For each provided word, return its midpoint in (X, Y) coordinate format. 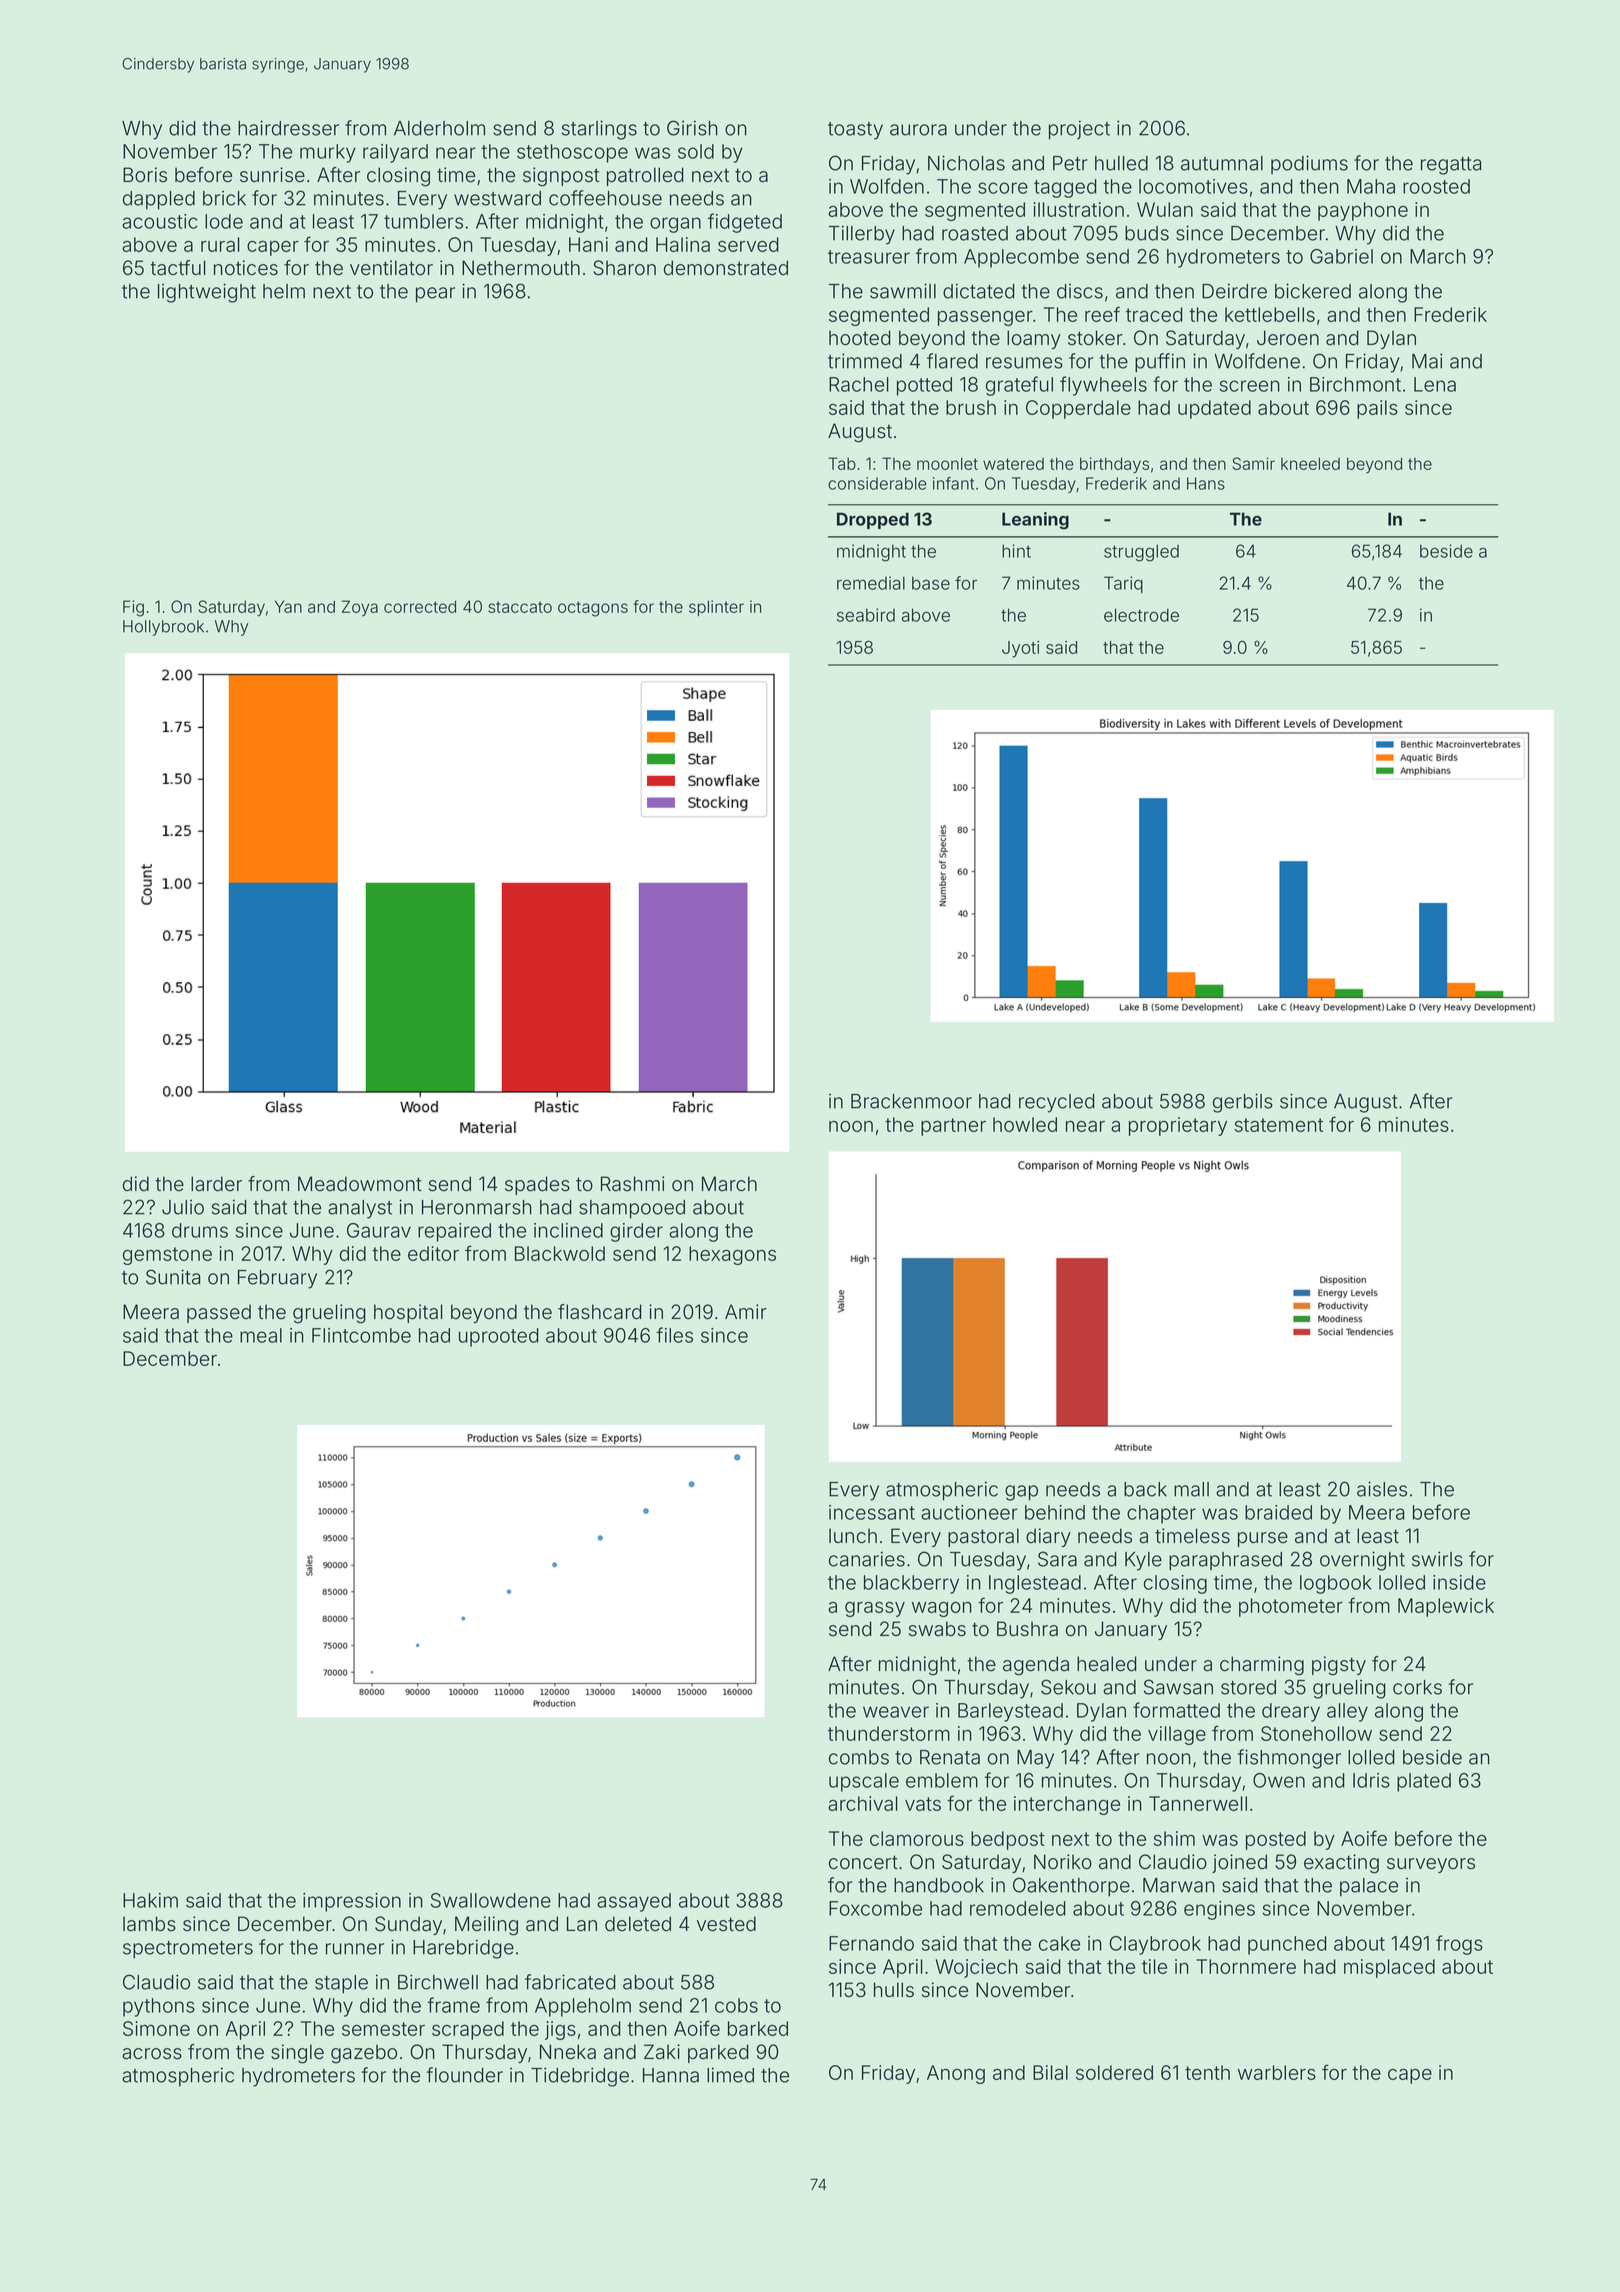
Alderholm (439, 128)
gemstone (167, 1256)
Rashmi (632, 1184)
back (1145, 1489)
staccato (520, 607)
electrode (1141, 615)
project (1079, 130)
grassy (875, 1609)
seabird (866, 615)
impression (352, 1902)
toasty (855, 131)
